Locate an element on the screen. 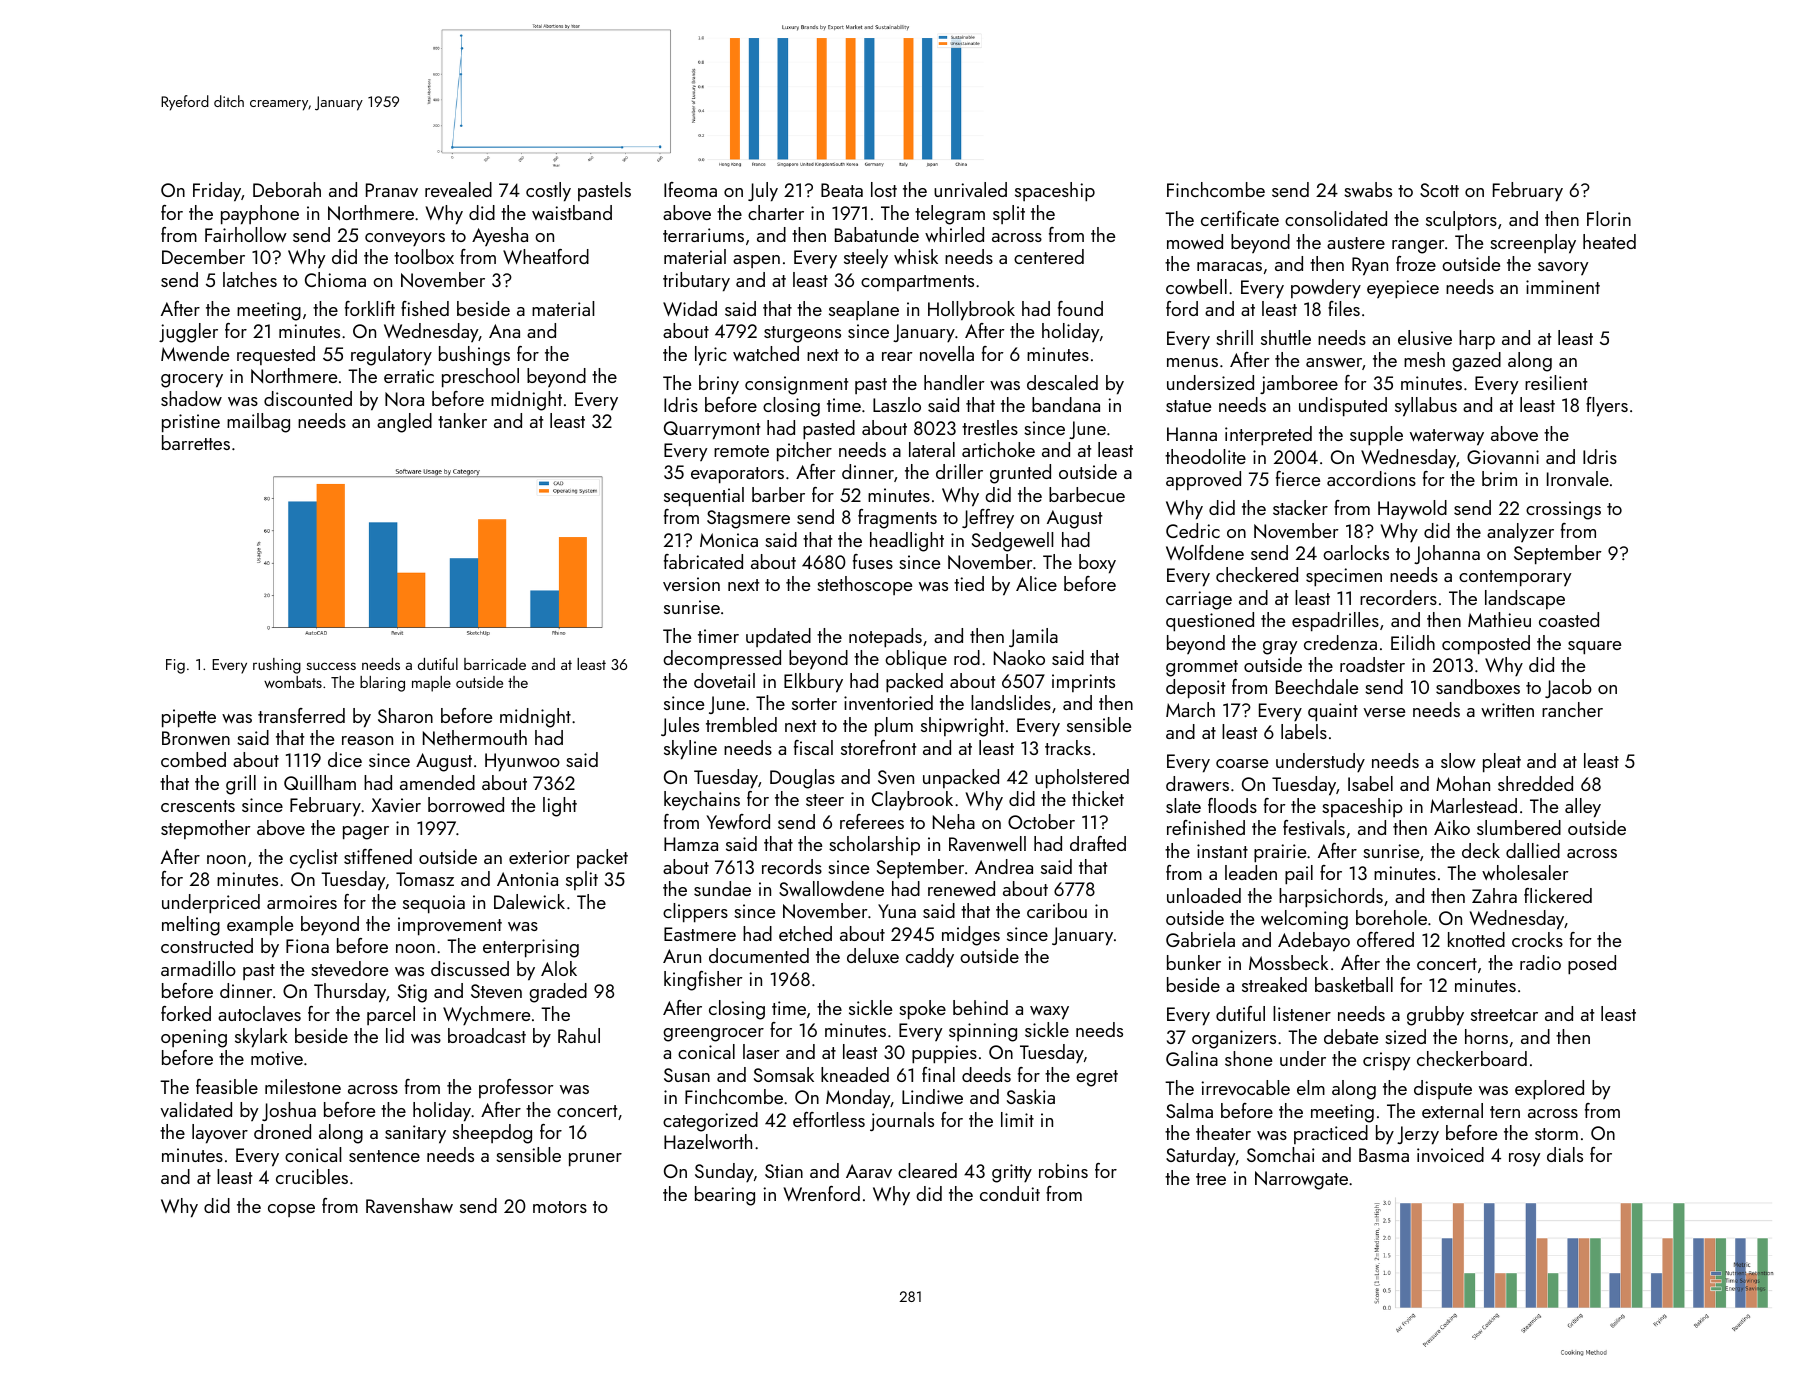  motors is located at coordinates (560, 1207).
